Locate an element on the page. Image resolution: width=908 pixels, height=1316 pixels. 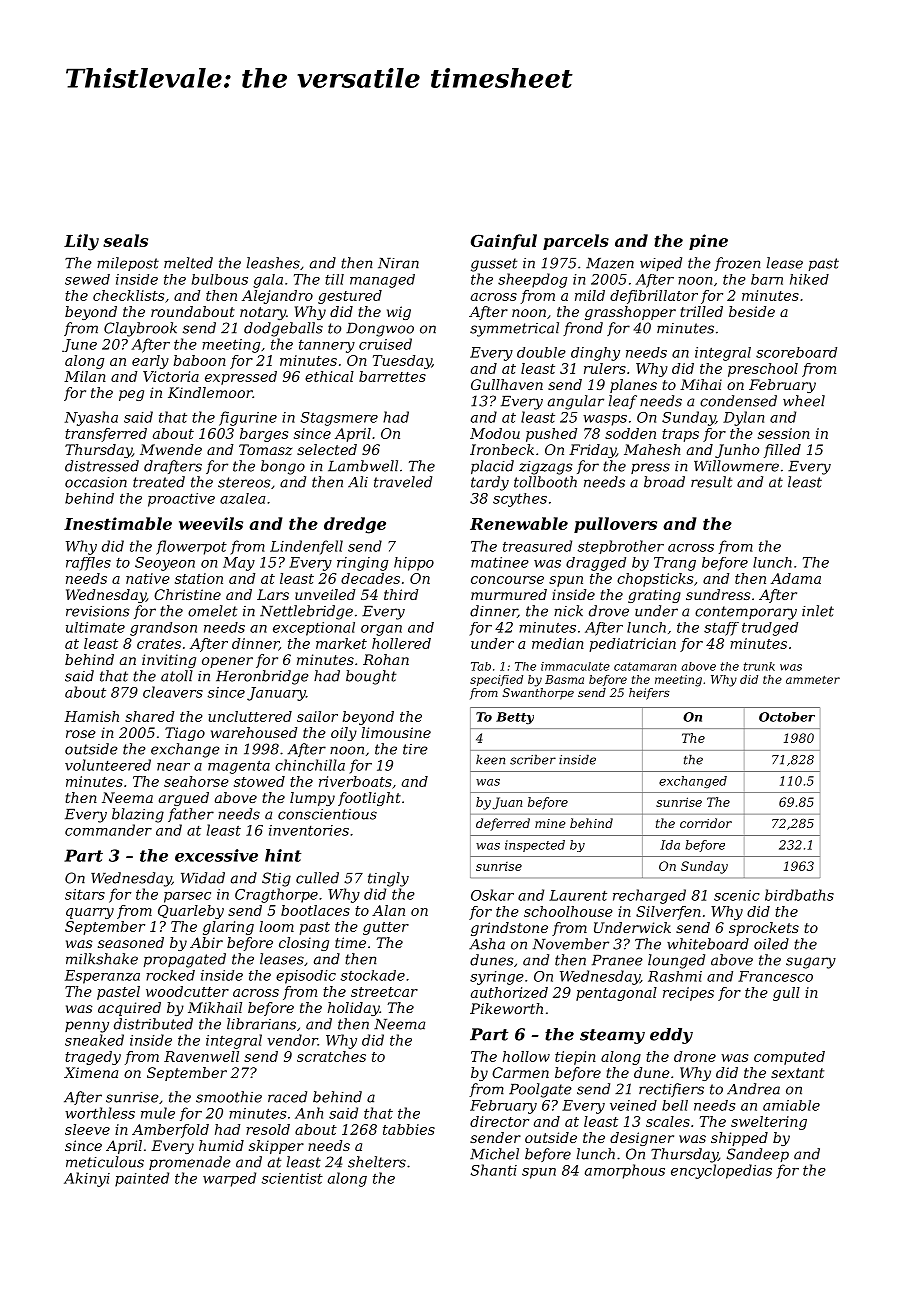
barn is located at coordinates (767, 279).
